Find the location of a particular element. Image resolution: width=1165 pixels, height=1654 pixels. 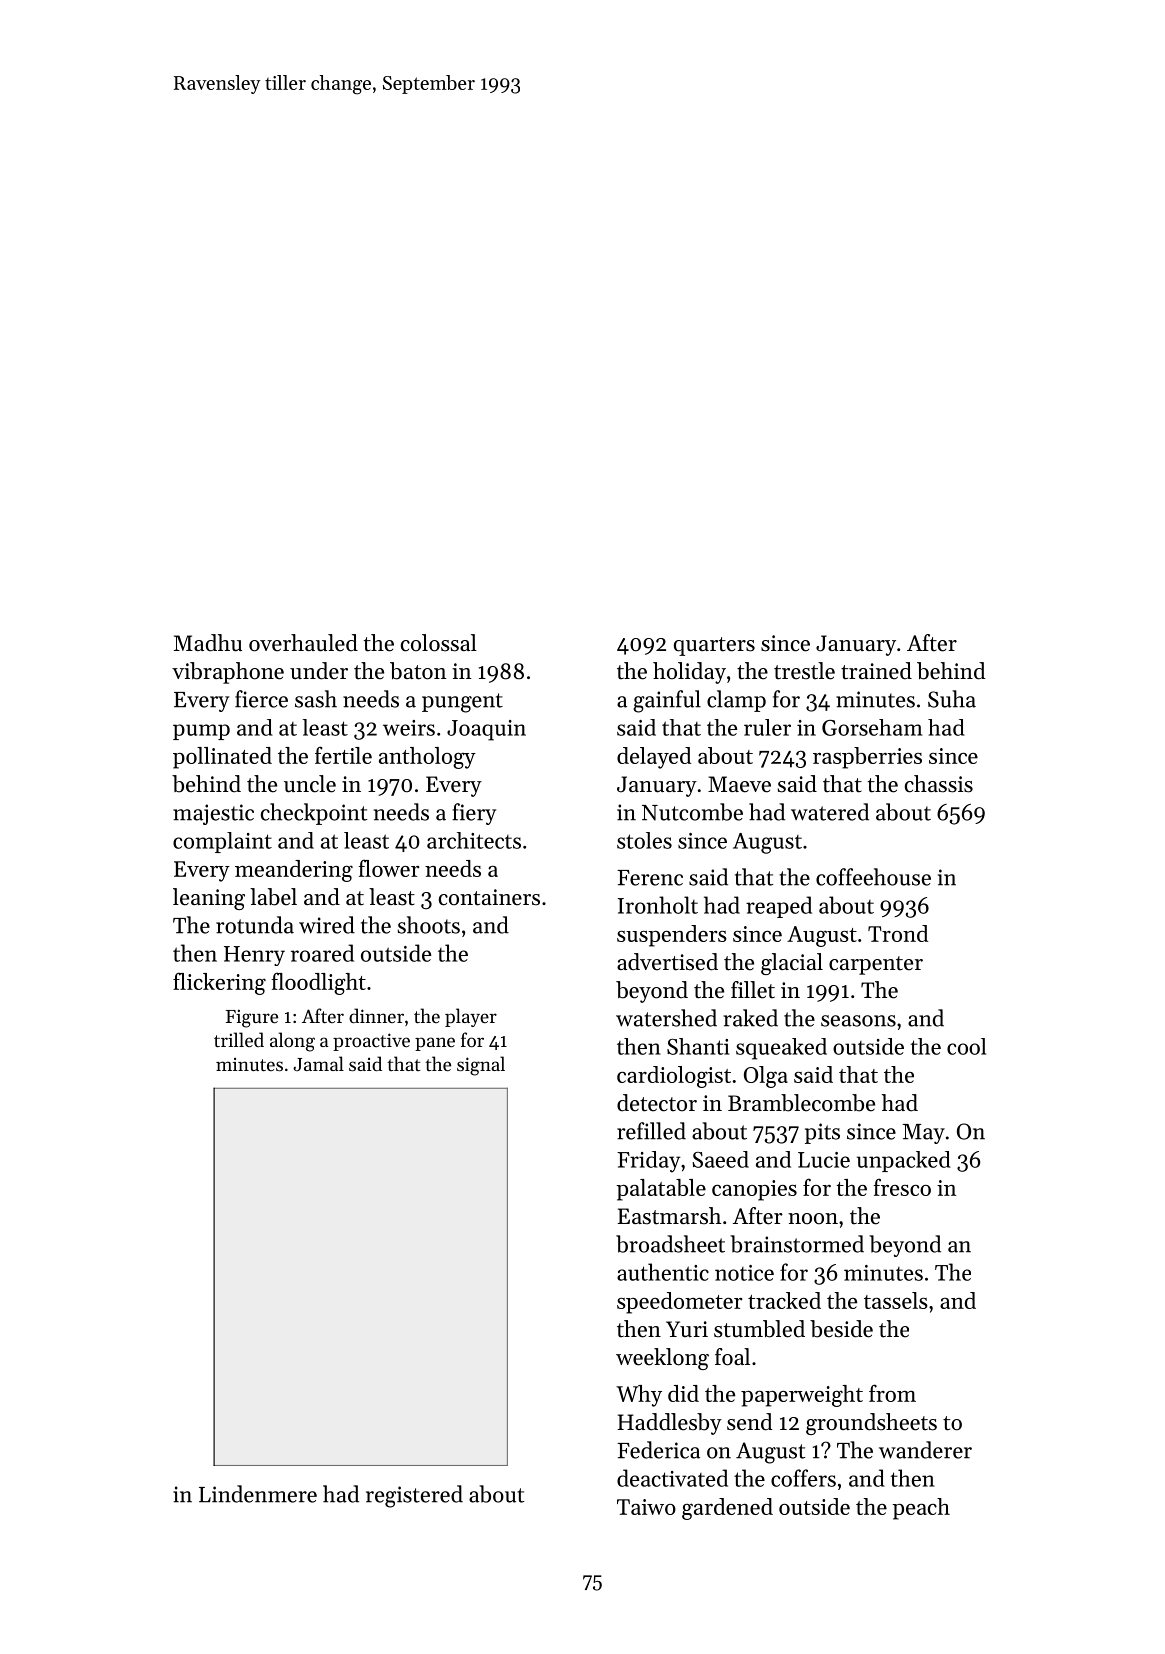

pollinated is located at coordinates (222, 758).
